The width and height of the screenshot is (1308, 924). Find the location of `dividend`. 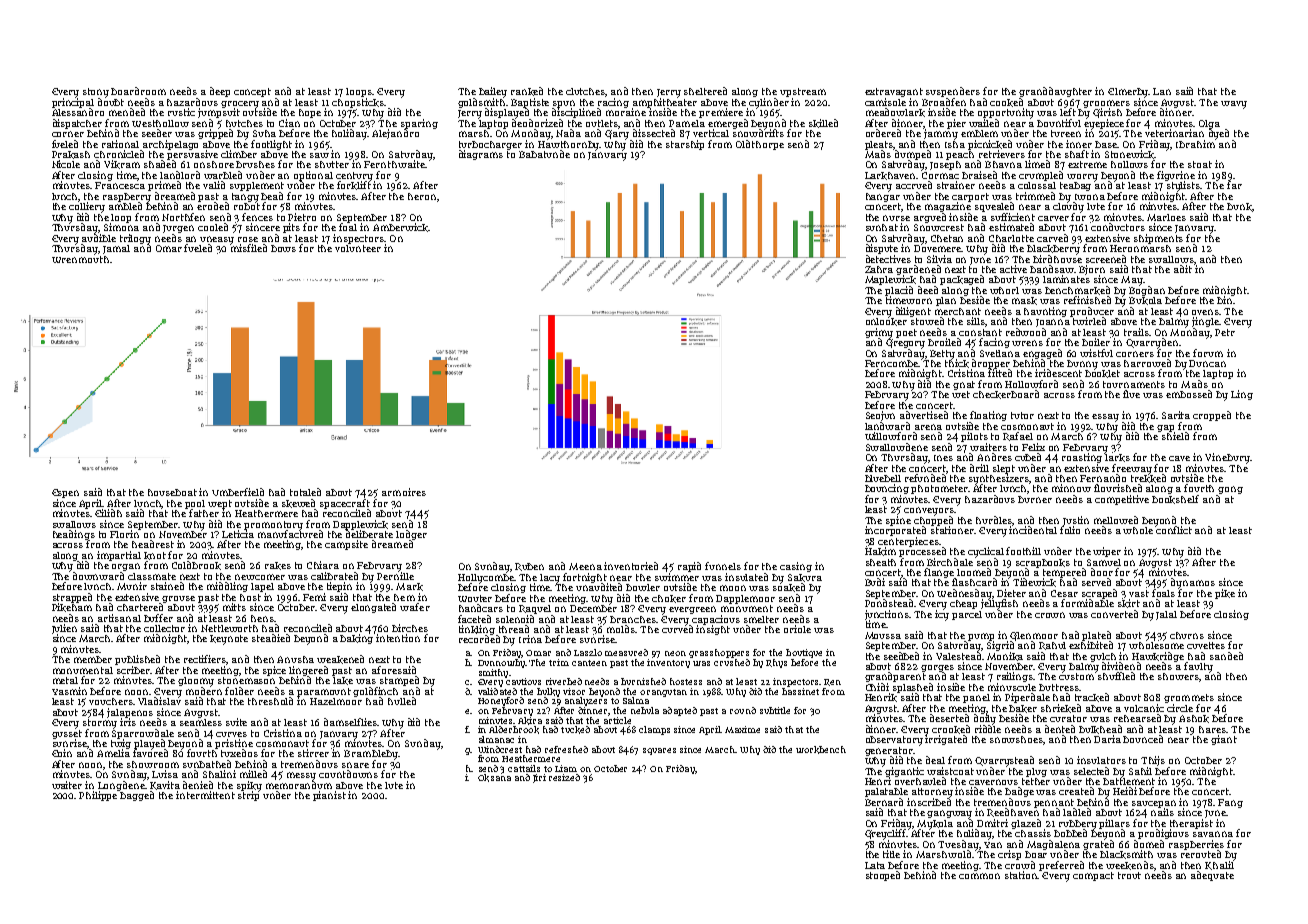

dividend is located at coordinates (1121, 666).
